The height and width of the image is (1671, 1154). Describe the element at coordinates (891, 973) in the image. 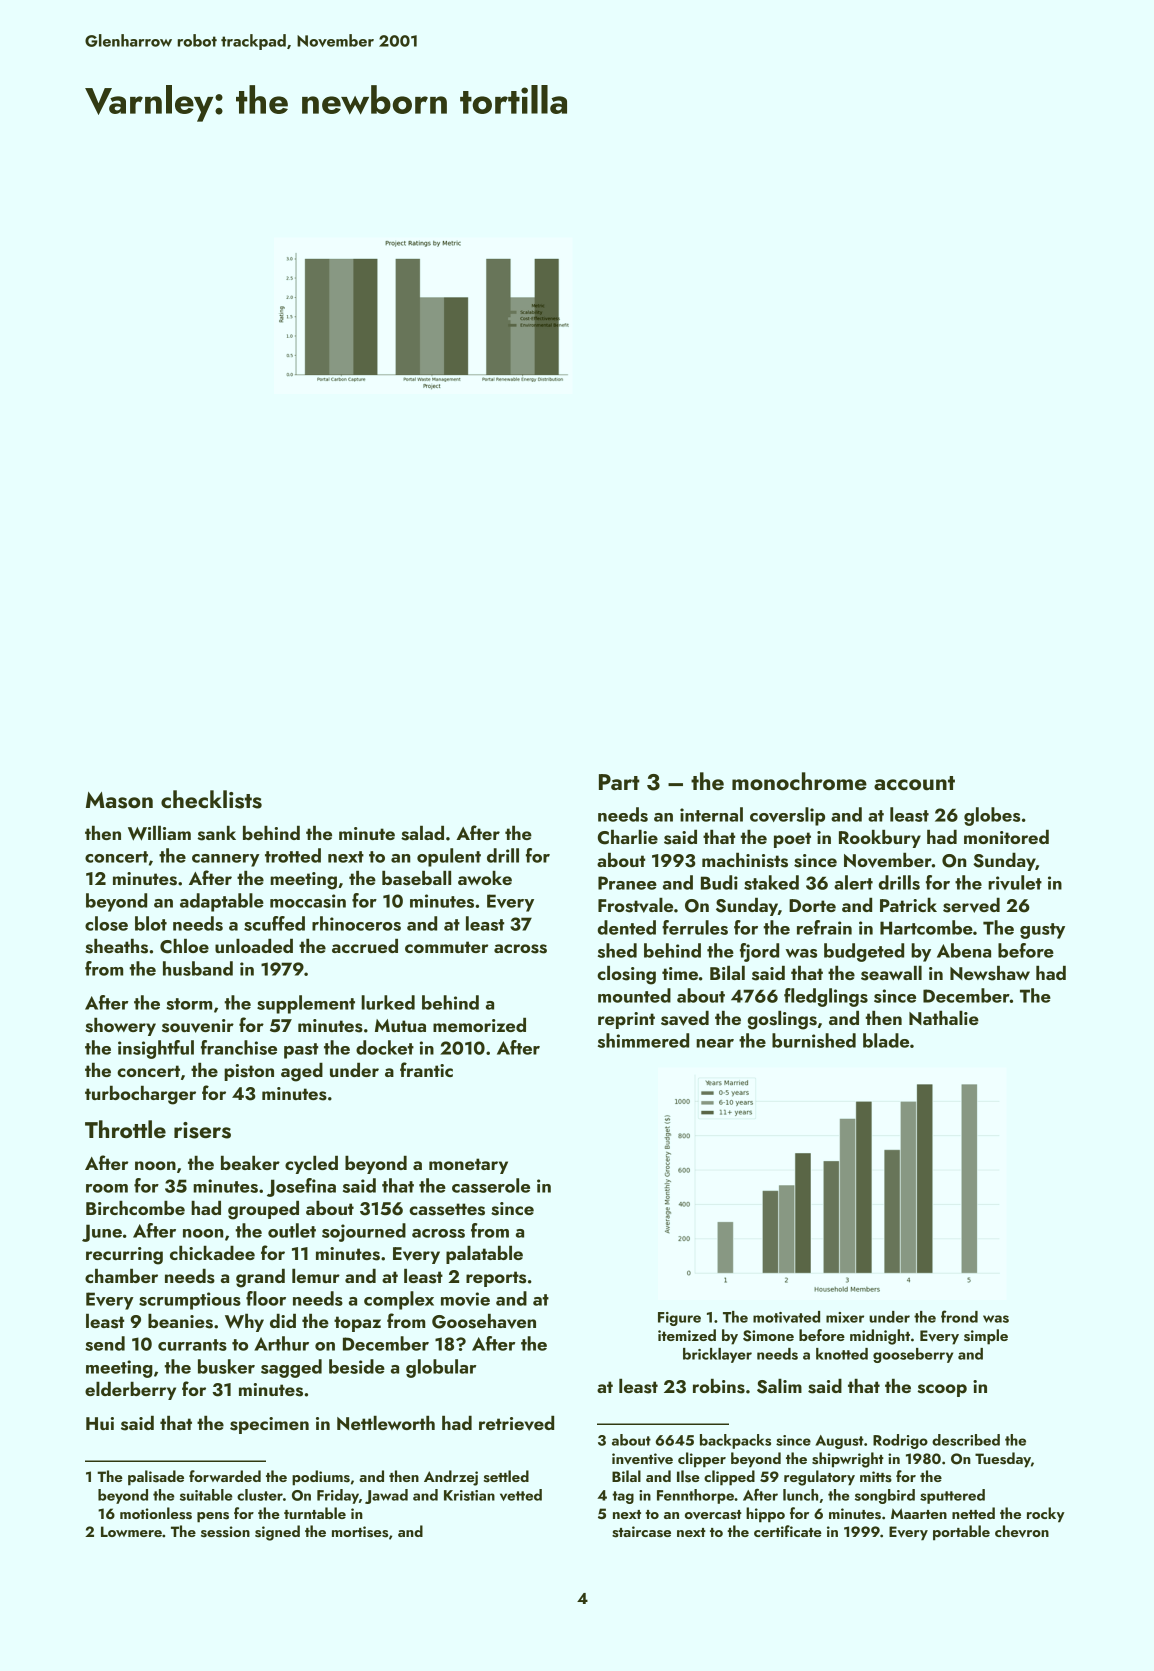

I see `seawall` at that location.
